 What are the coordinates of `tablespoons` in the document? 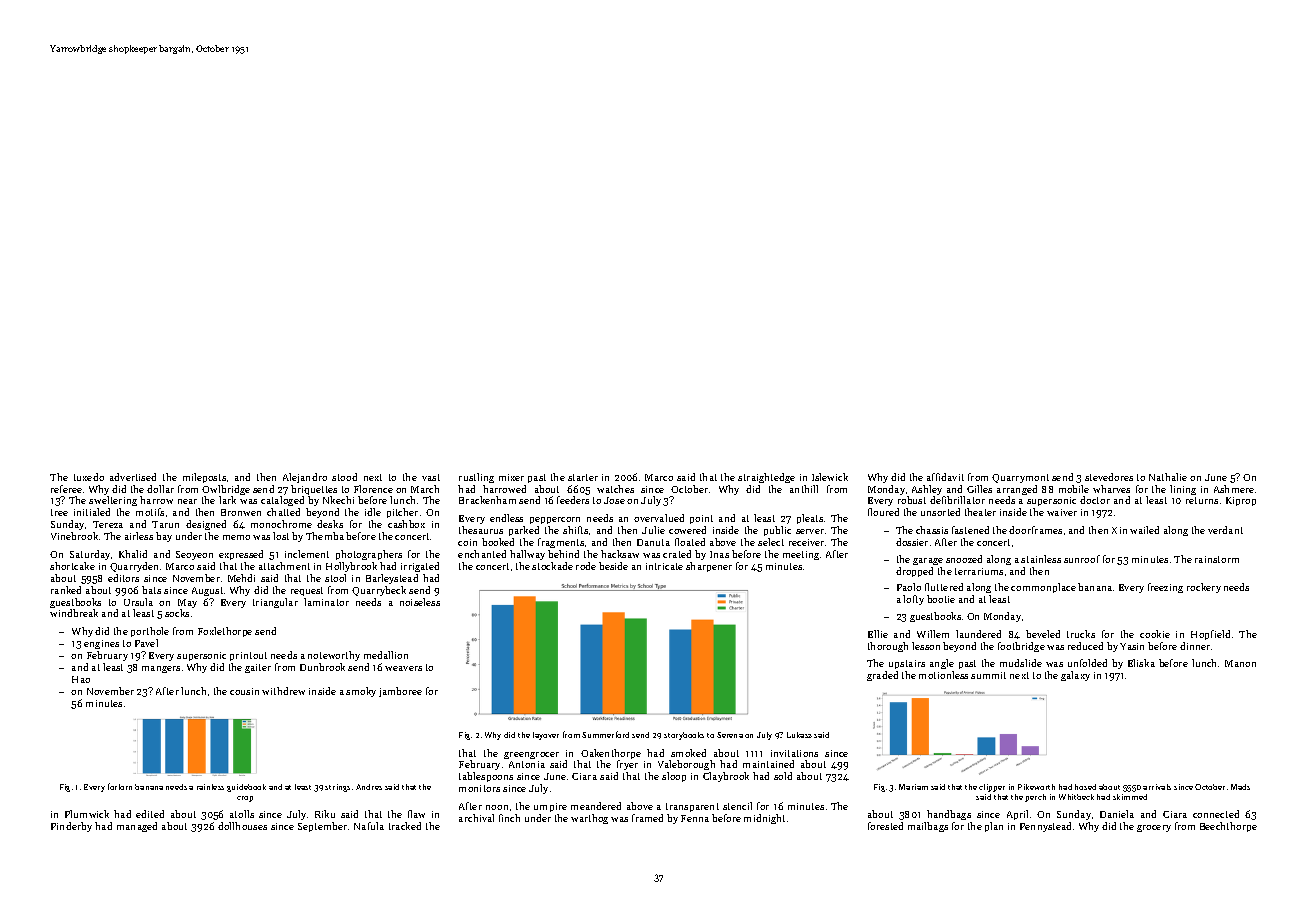 It's located at (486, 777).
